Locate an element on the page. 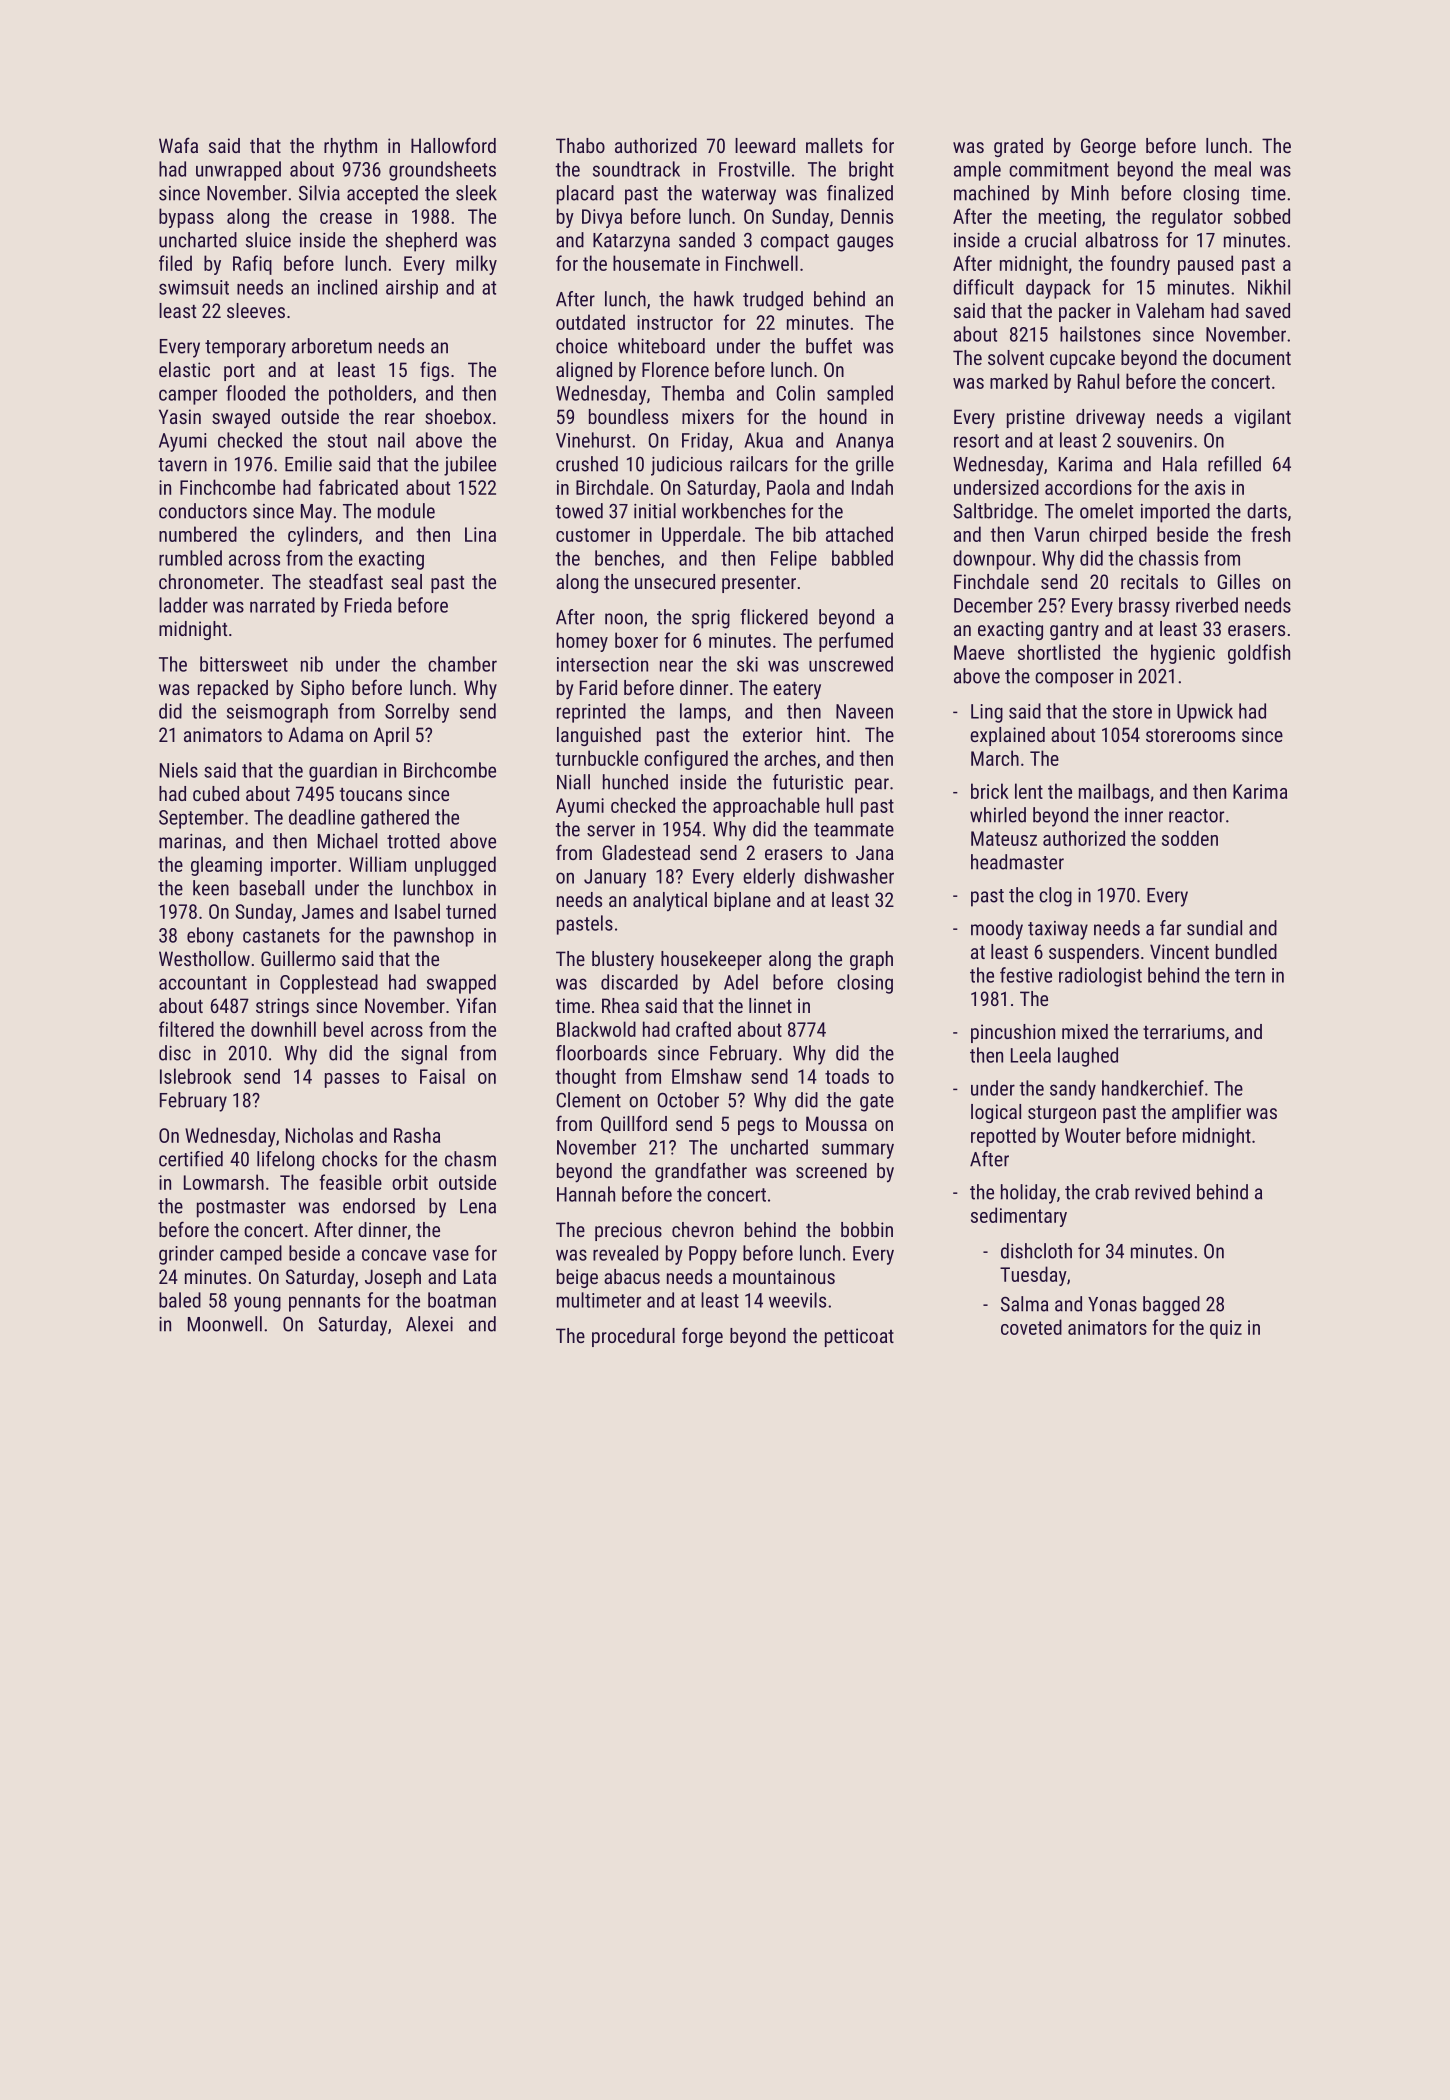 The image size is (1450, 2100). Isabel is located at coordinates (417, 911).
